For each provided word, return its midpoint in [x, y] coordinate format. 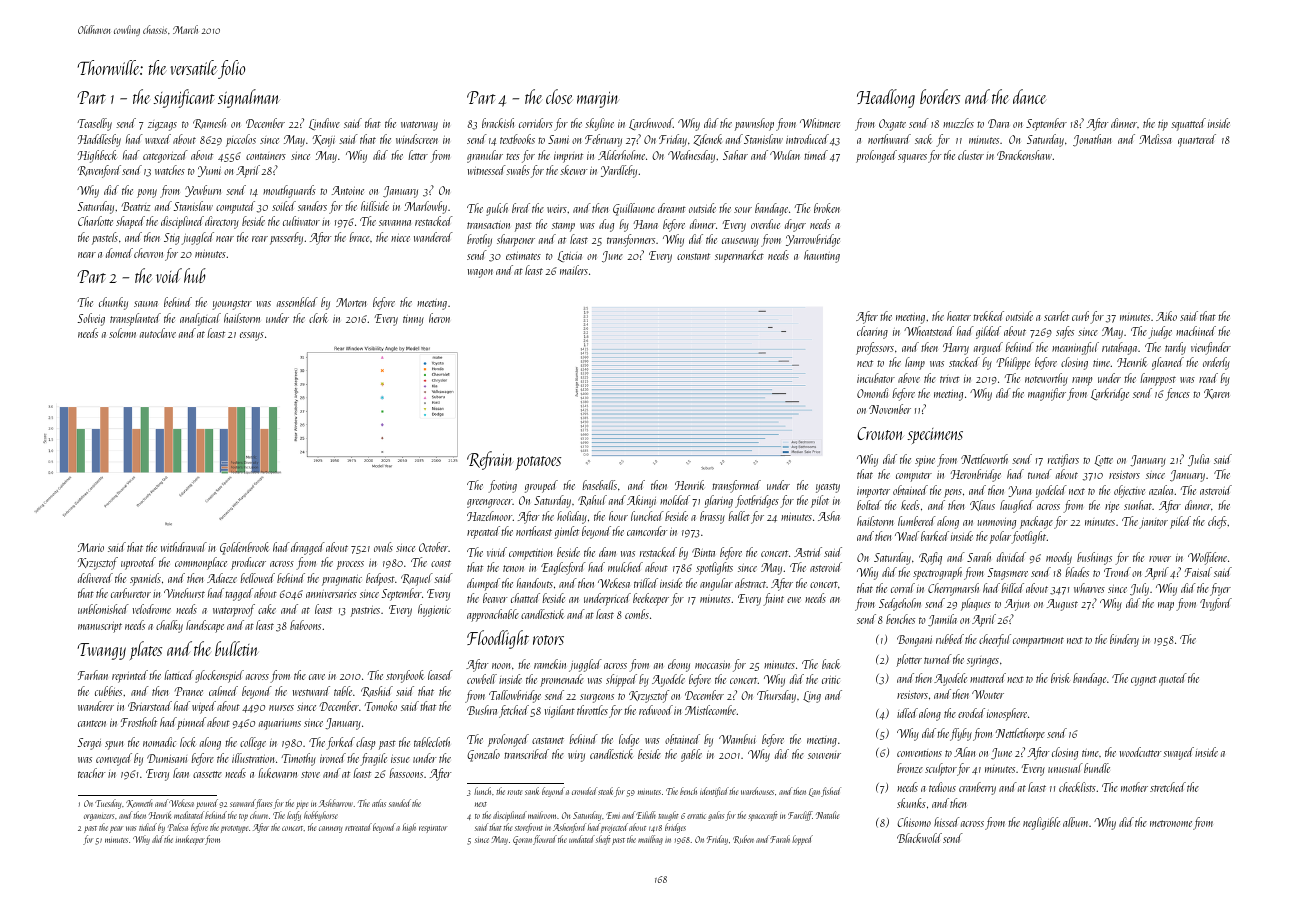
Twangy [101, 651]
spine [925, 461]
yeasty [828, 488]
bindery [1124, 640]
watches [170, 170]
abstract [751, 583]
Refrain [489, 460]
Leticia [570, 256]
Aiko [1166, 316]
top [243, 817]
